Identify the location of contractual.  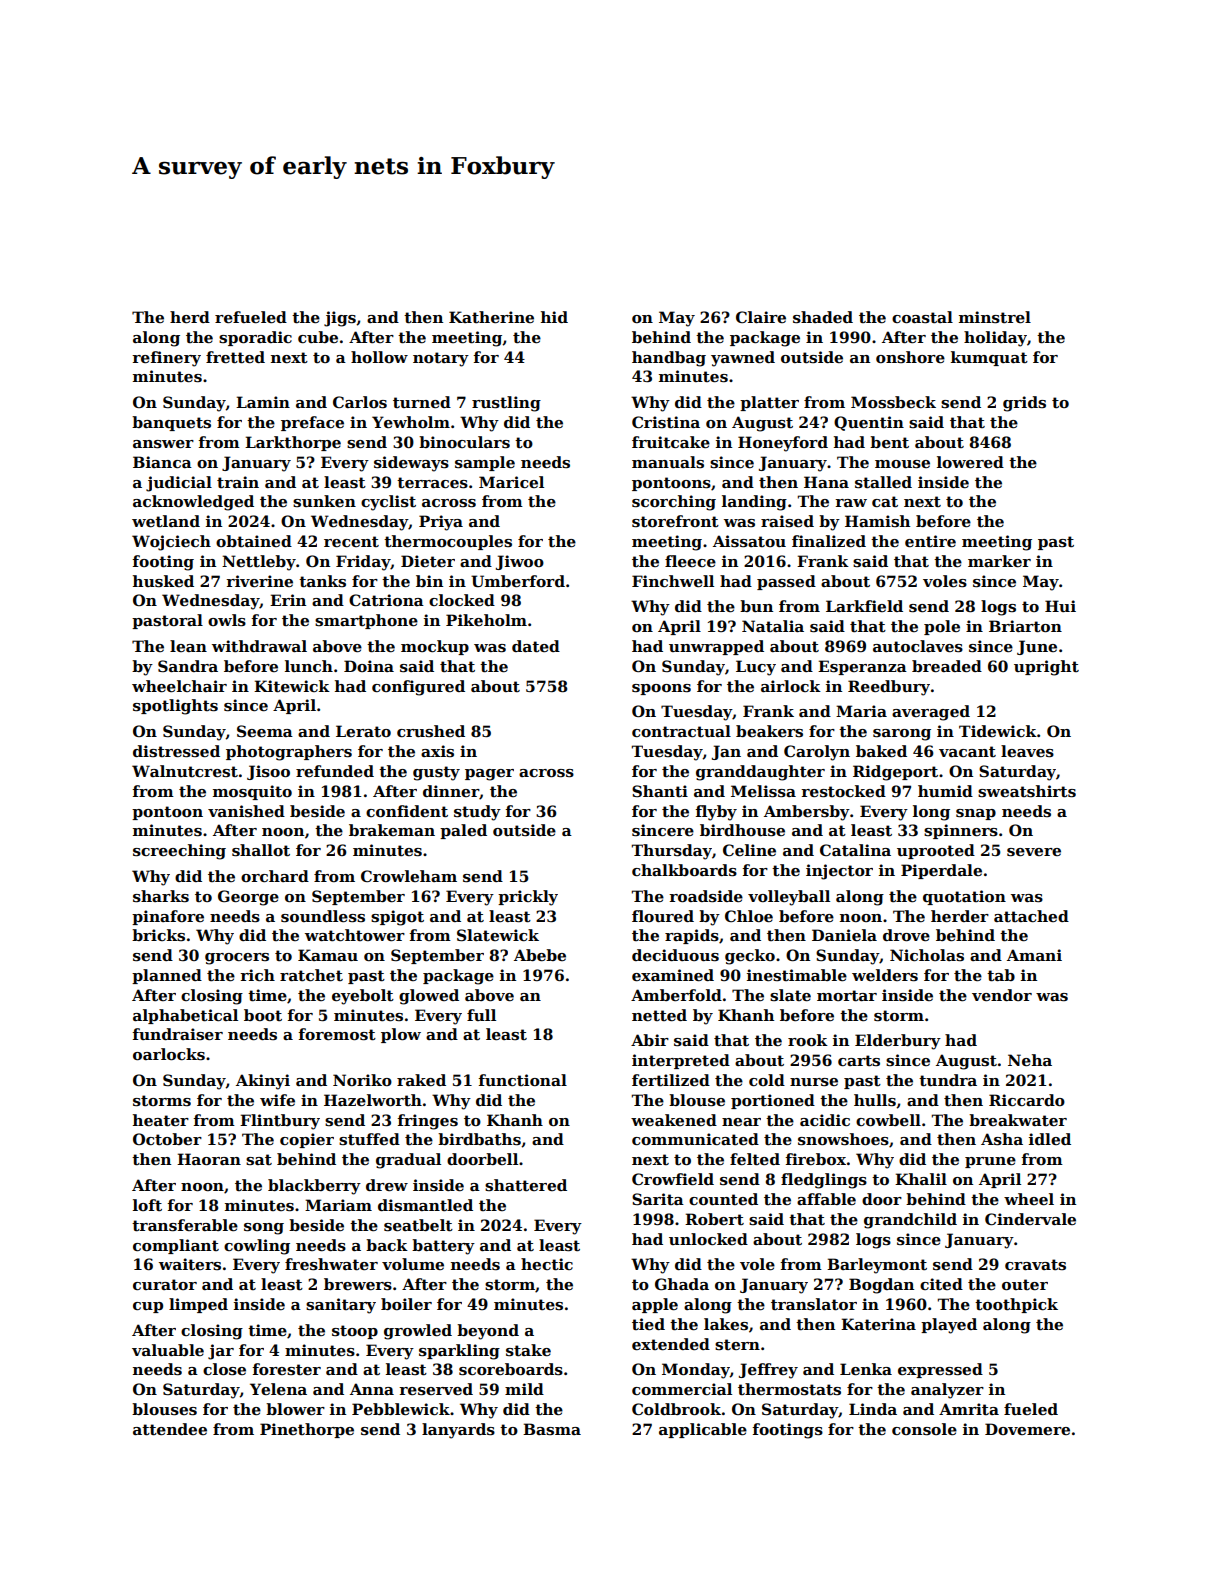
(681, 731).
